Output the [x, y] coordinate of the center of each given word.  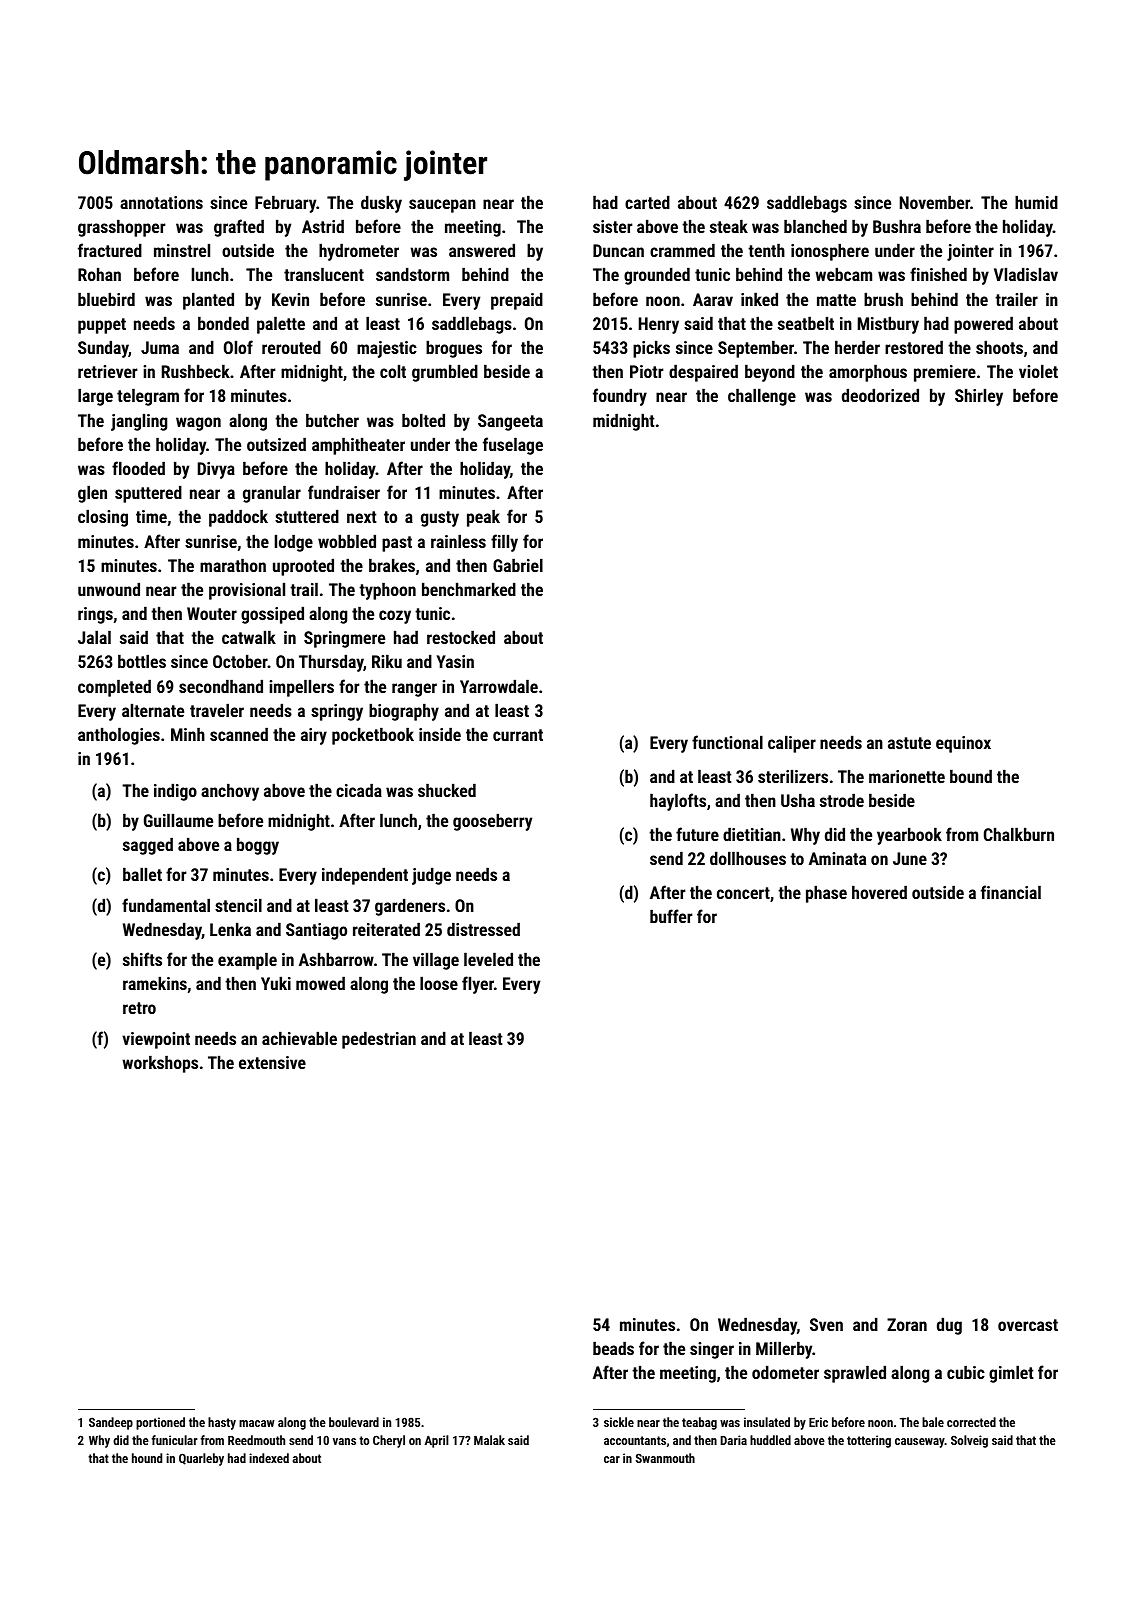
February [285, 204]
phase [826, 894]
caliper [792, 744]
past [397, 544]
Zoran [907, 1324]
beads [613, 1348]
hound [147, 1458]
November [935, 202]
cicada [359, 790]
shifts [142, 959]
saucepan [442, 206]
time [151, 516]
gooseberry [492, 822]
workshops [160, 1064]
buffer [671, 916]
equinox [963, 744]
